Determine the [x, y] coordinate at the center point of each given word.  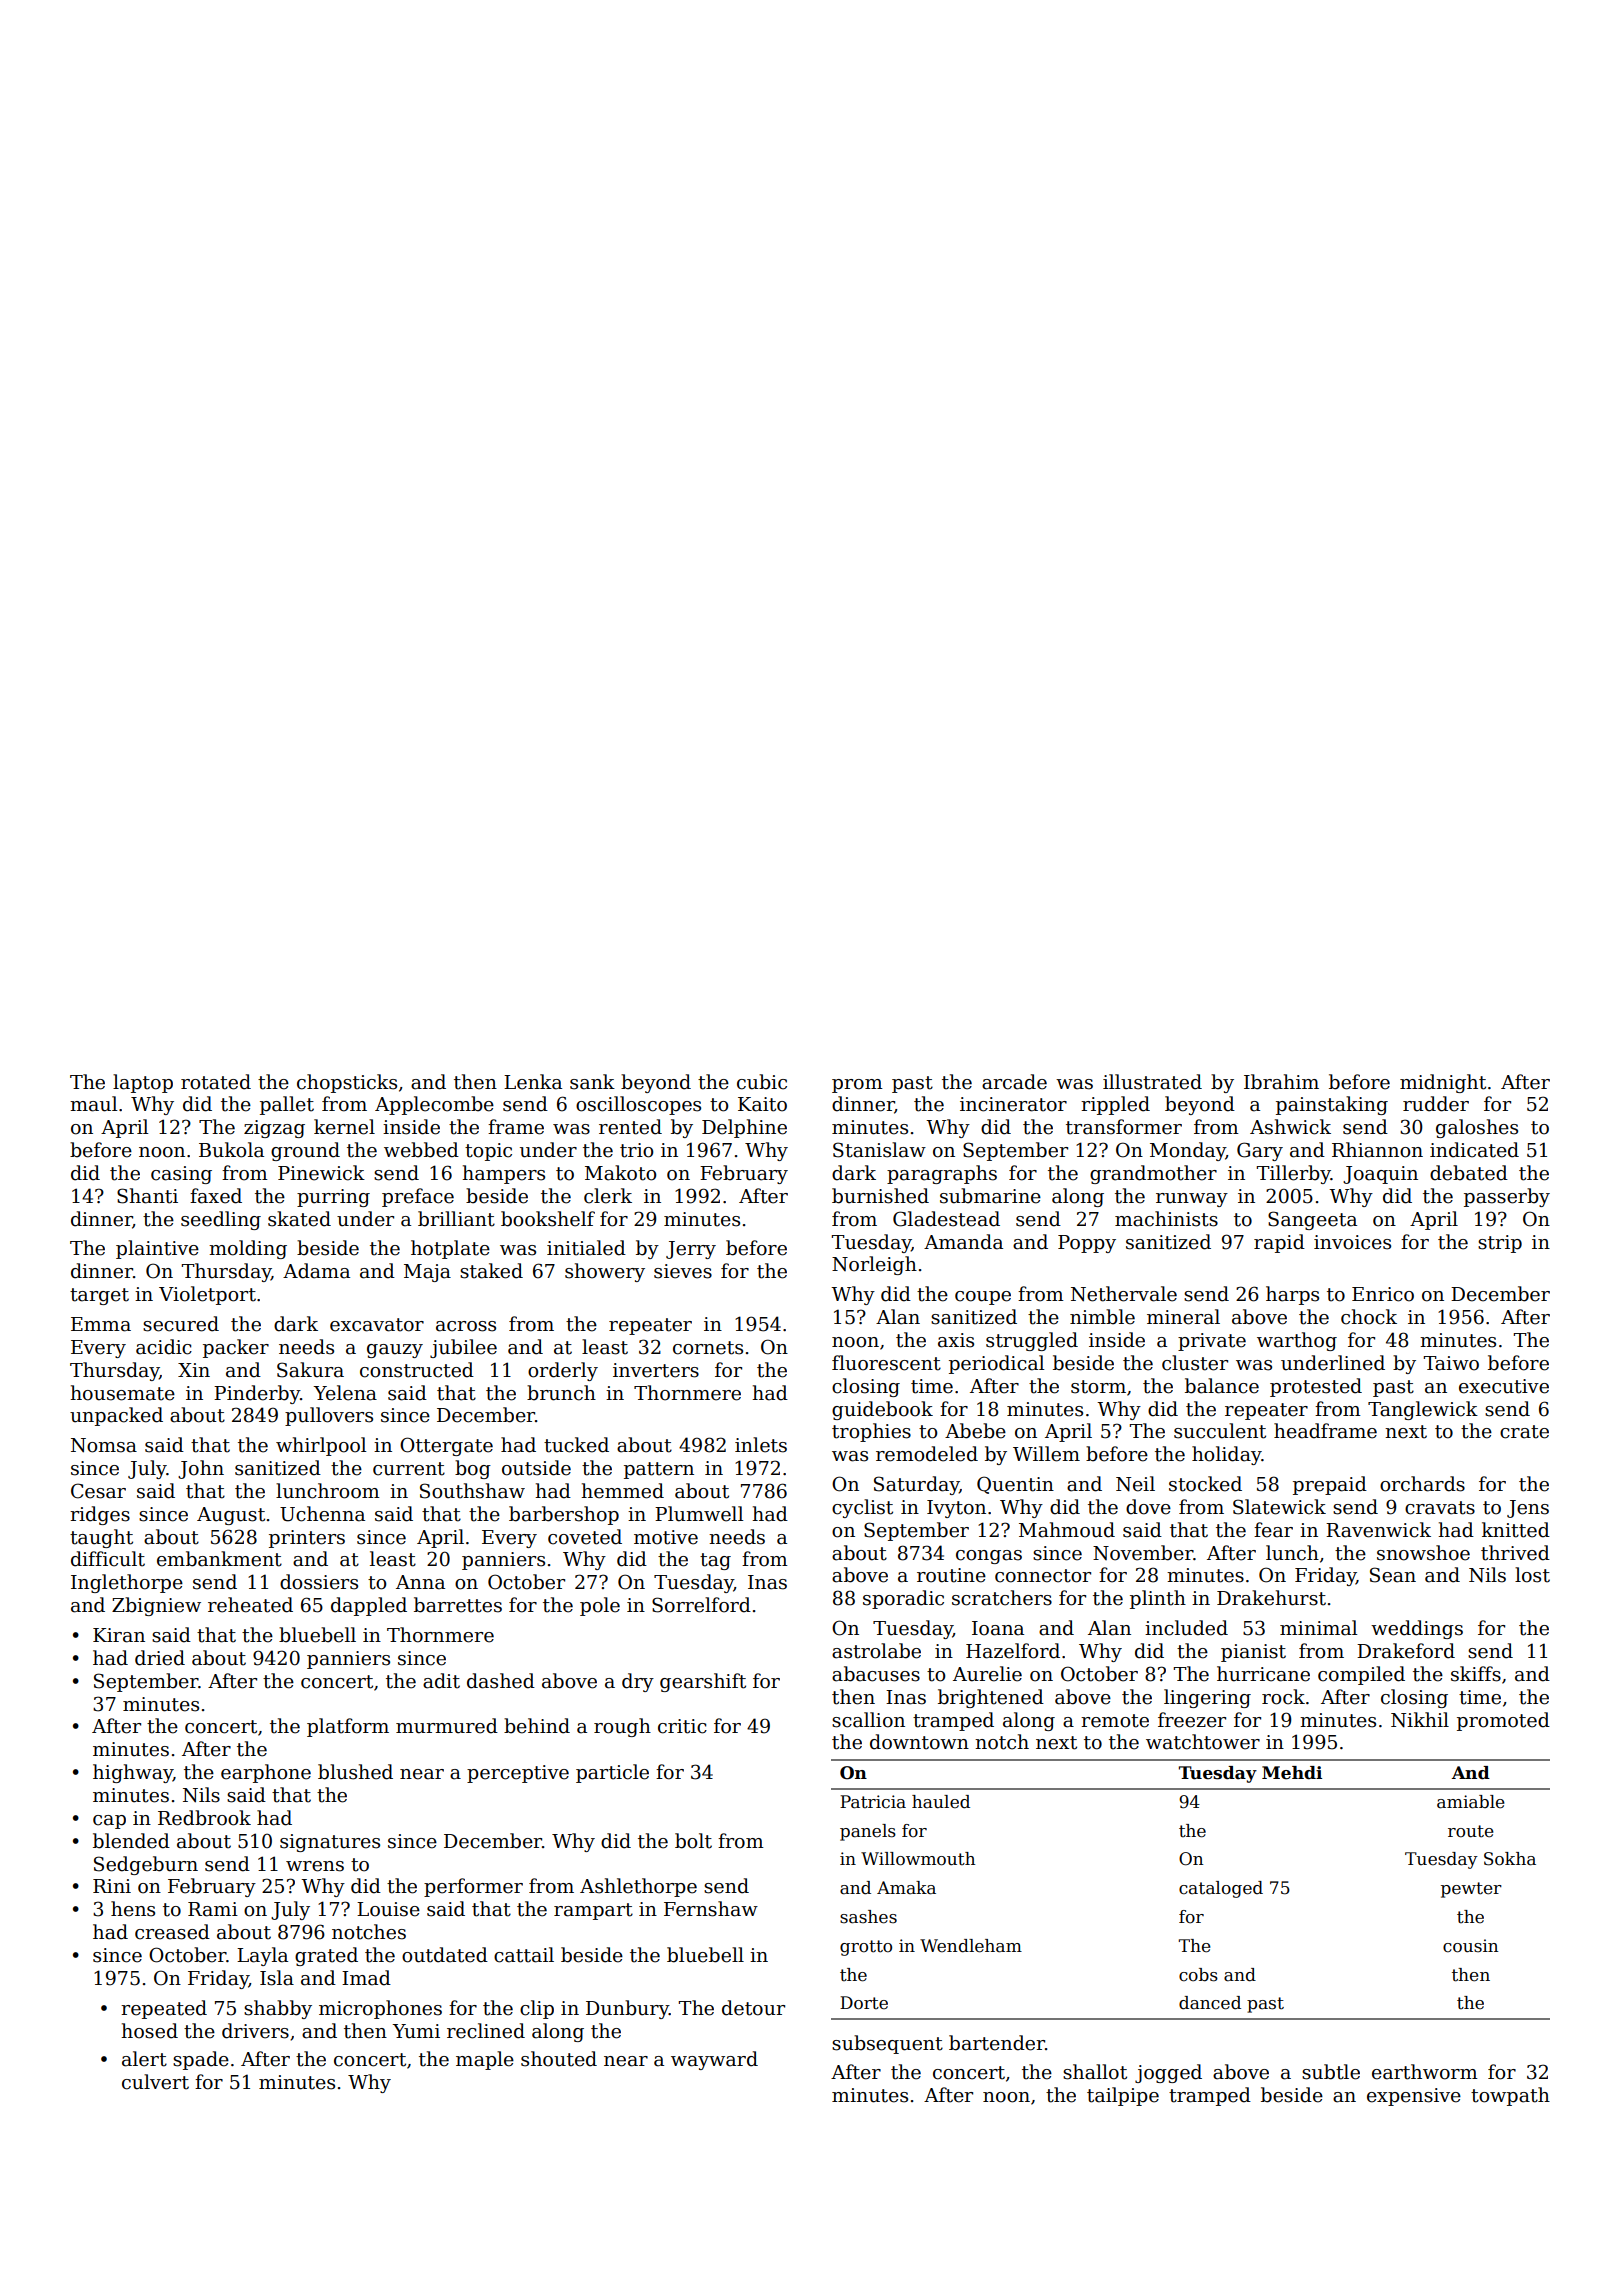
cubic [762, 1082]
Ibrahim [1281, 1082]
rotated [216, 1082]
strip [1500, 1244]
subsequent [887, 2044]
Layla [262, 1956]
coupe [983, 1298]
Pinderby [257, 1394]
